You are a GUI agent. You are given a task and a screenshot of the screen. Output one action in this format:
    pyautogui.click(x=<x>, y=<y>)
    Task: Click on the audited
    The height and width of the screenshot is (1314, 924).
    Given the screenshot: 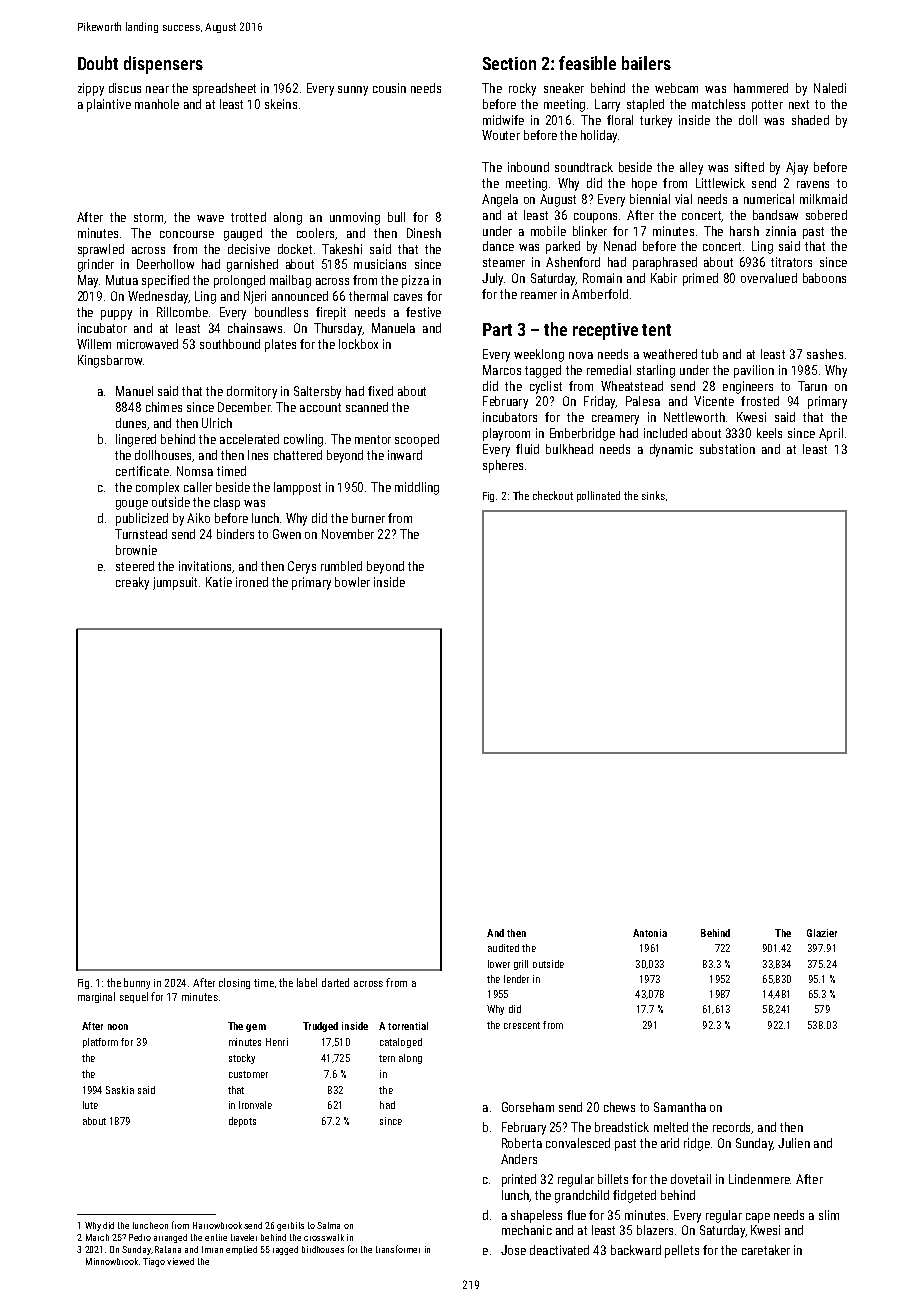 What is the action you would take?
    pyautogui.click(x=503, y=948)
